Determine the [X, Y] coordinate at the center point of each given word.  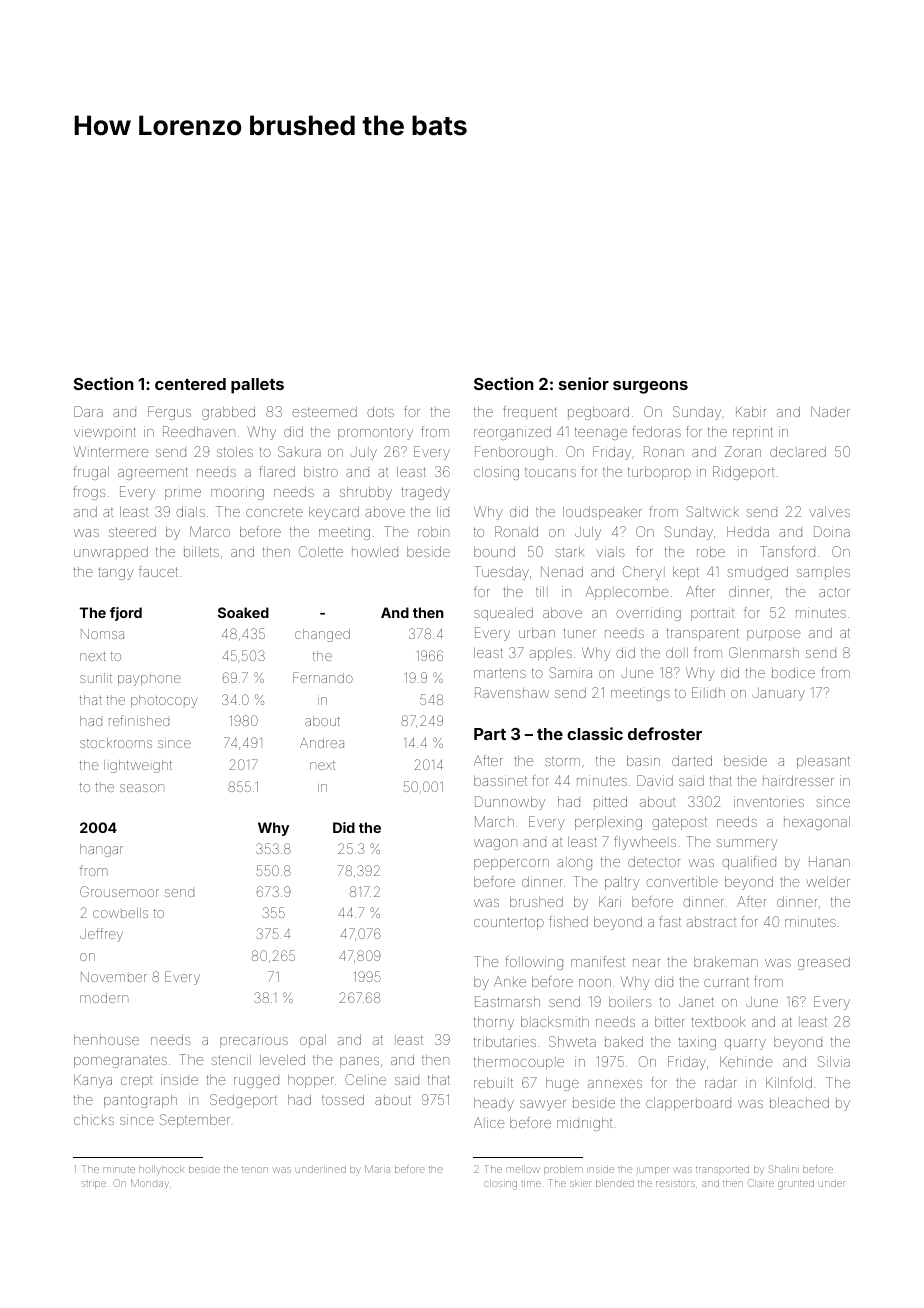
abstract [711, 922]
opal [313, 1041]
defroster [665, 733]
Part [490, 734]
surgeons [650, 387]
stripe [94, 1185]
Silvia [834, 1061]
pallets [257, 386]
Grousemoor [119, 891]
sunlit [96, 678]
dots [380, 411]
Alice [489, 1122]
